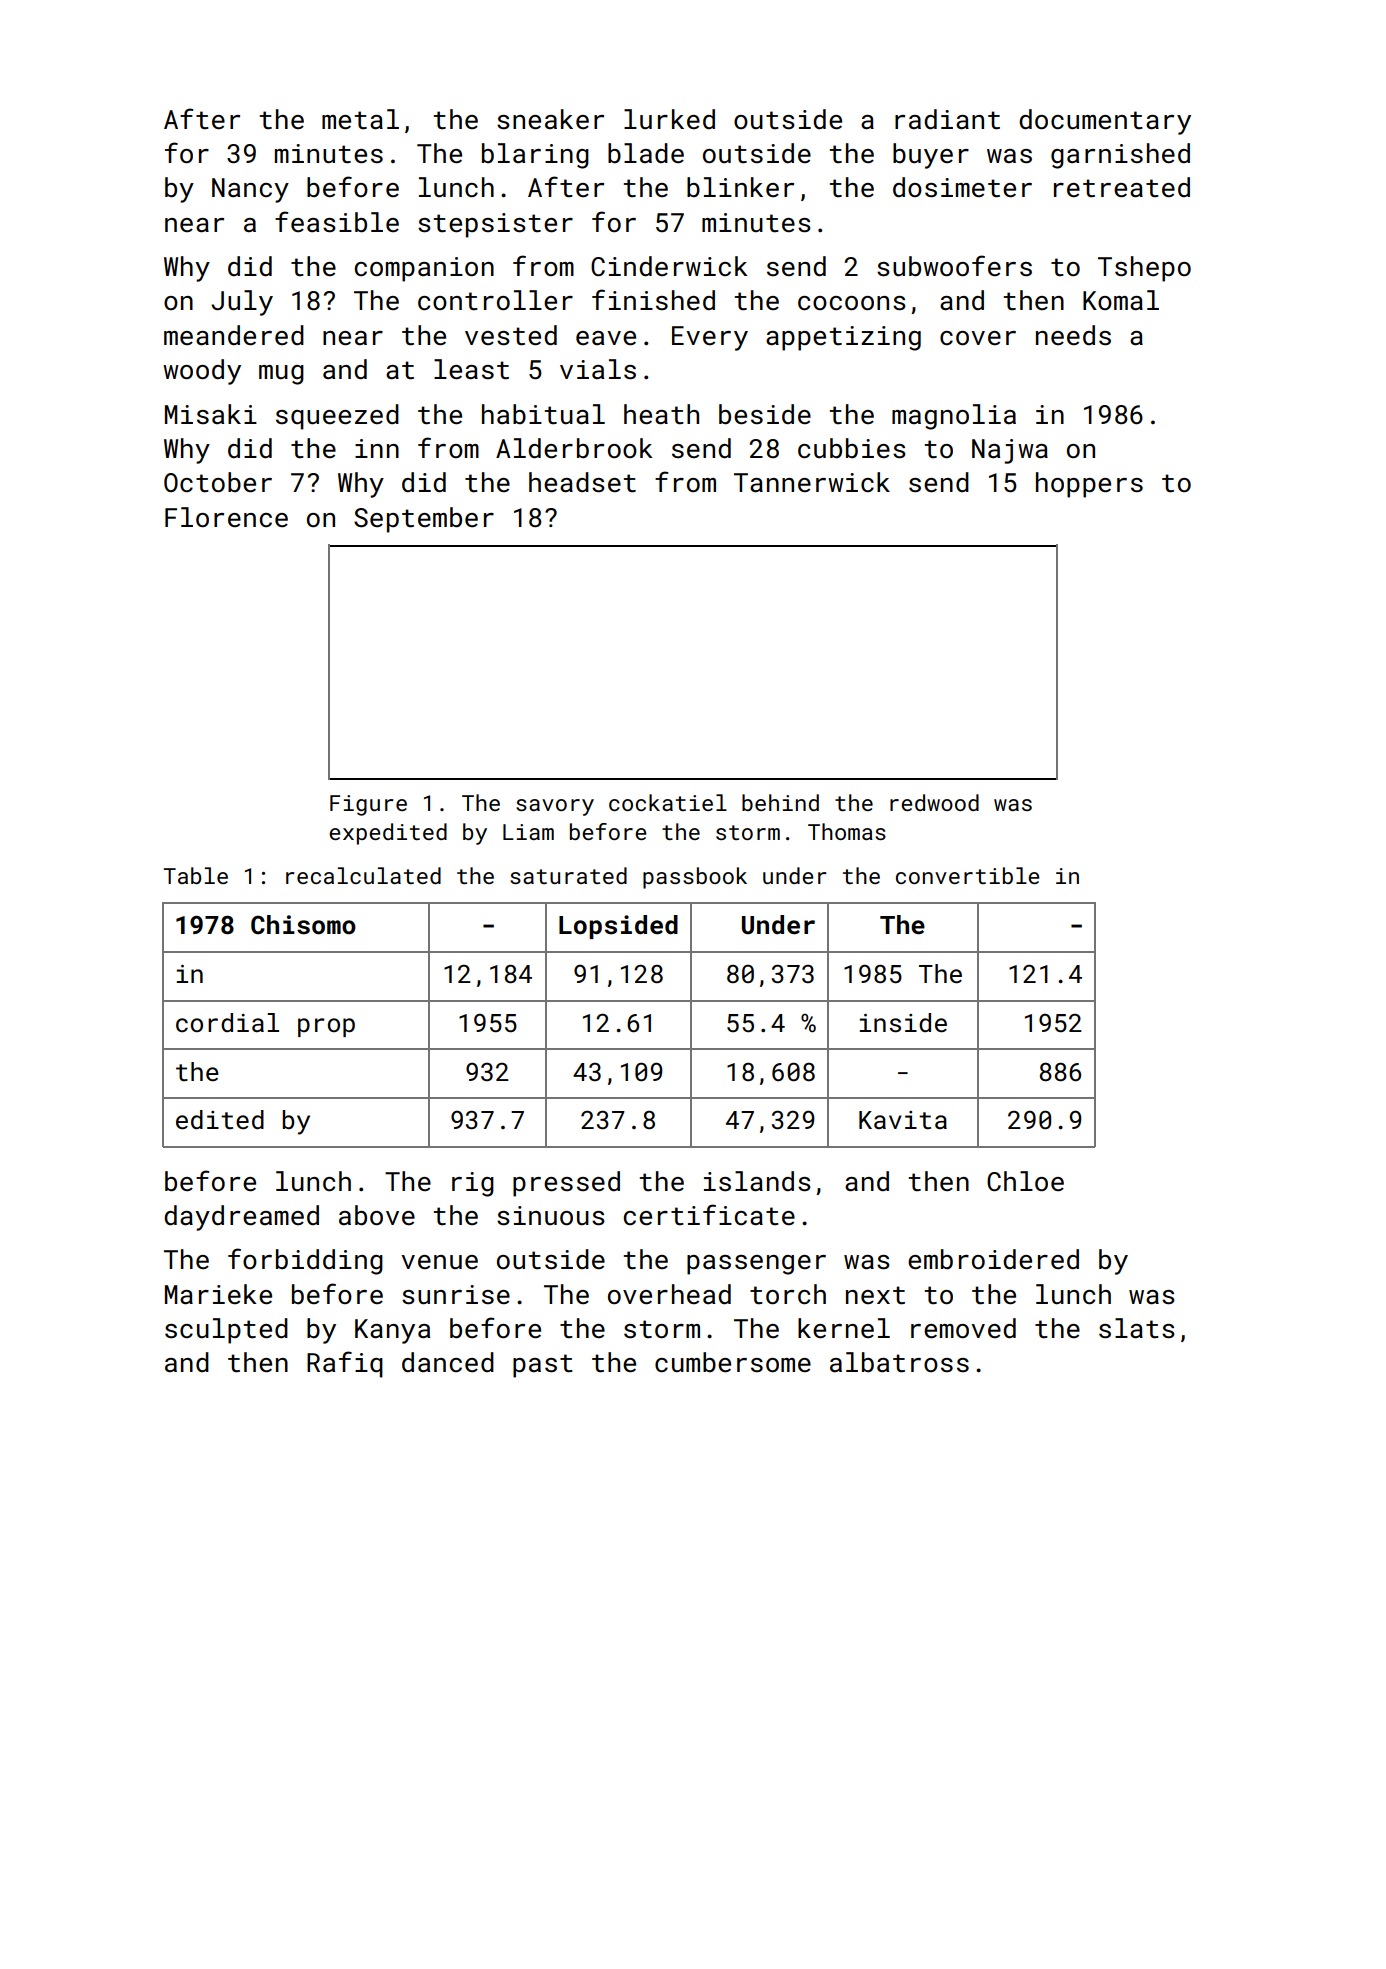  What do you see at coordinates (756, 1265) in the screenshot?
I see `passenger` at bounding box center [756, 1265].
